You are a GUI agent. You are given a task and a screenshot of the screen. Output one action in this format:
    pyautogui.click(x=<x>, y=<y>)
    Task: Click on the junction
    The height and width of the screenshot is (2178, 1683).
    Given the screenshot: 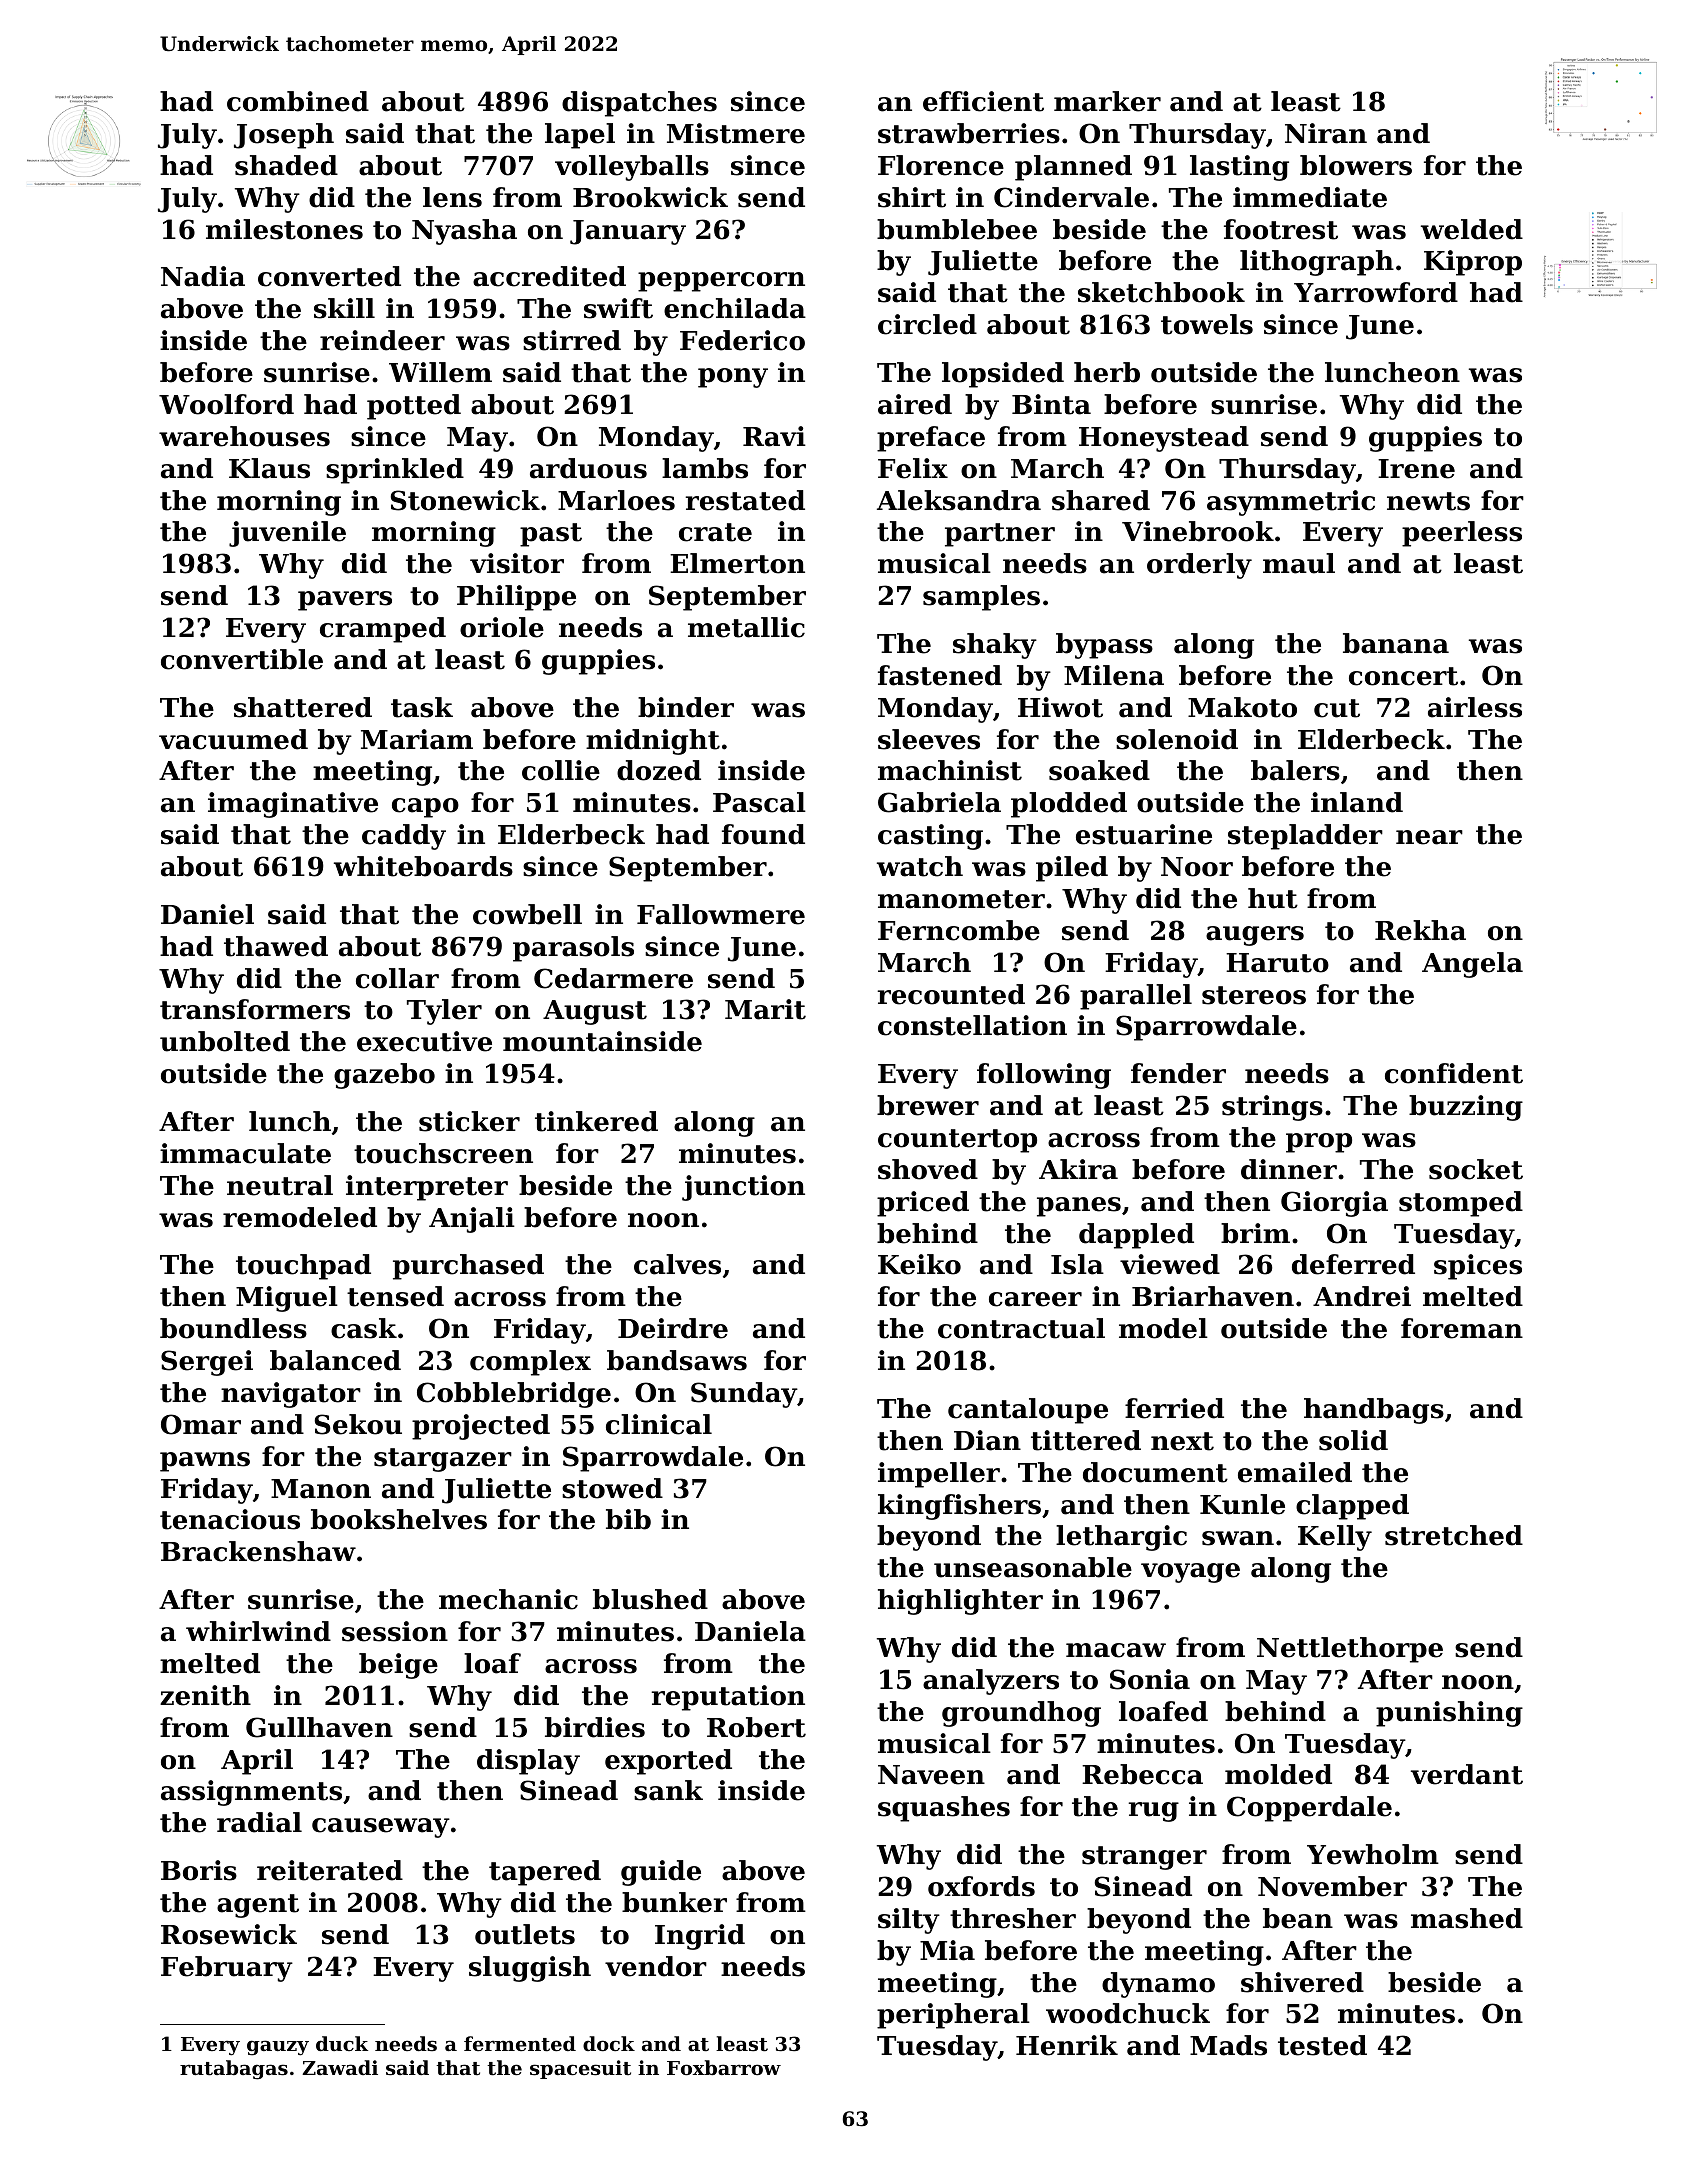 What is the action you would take?
    pyautogui.click(x=743, y=1188)
